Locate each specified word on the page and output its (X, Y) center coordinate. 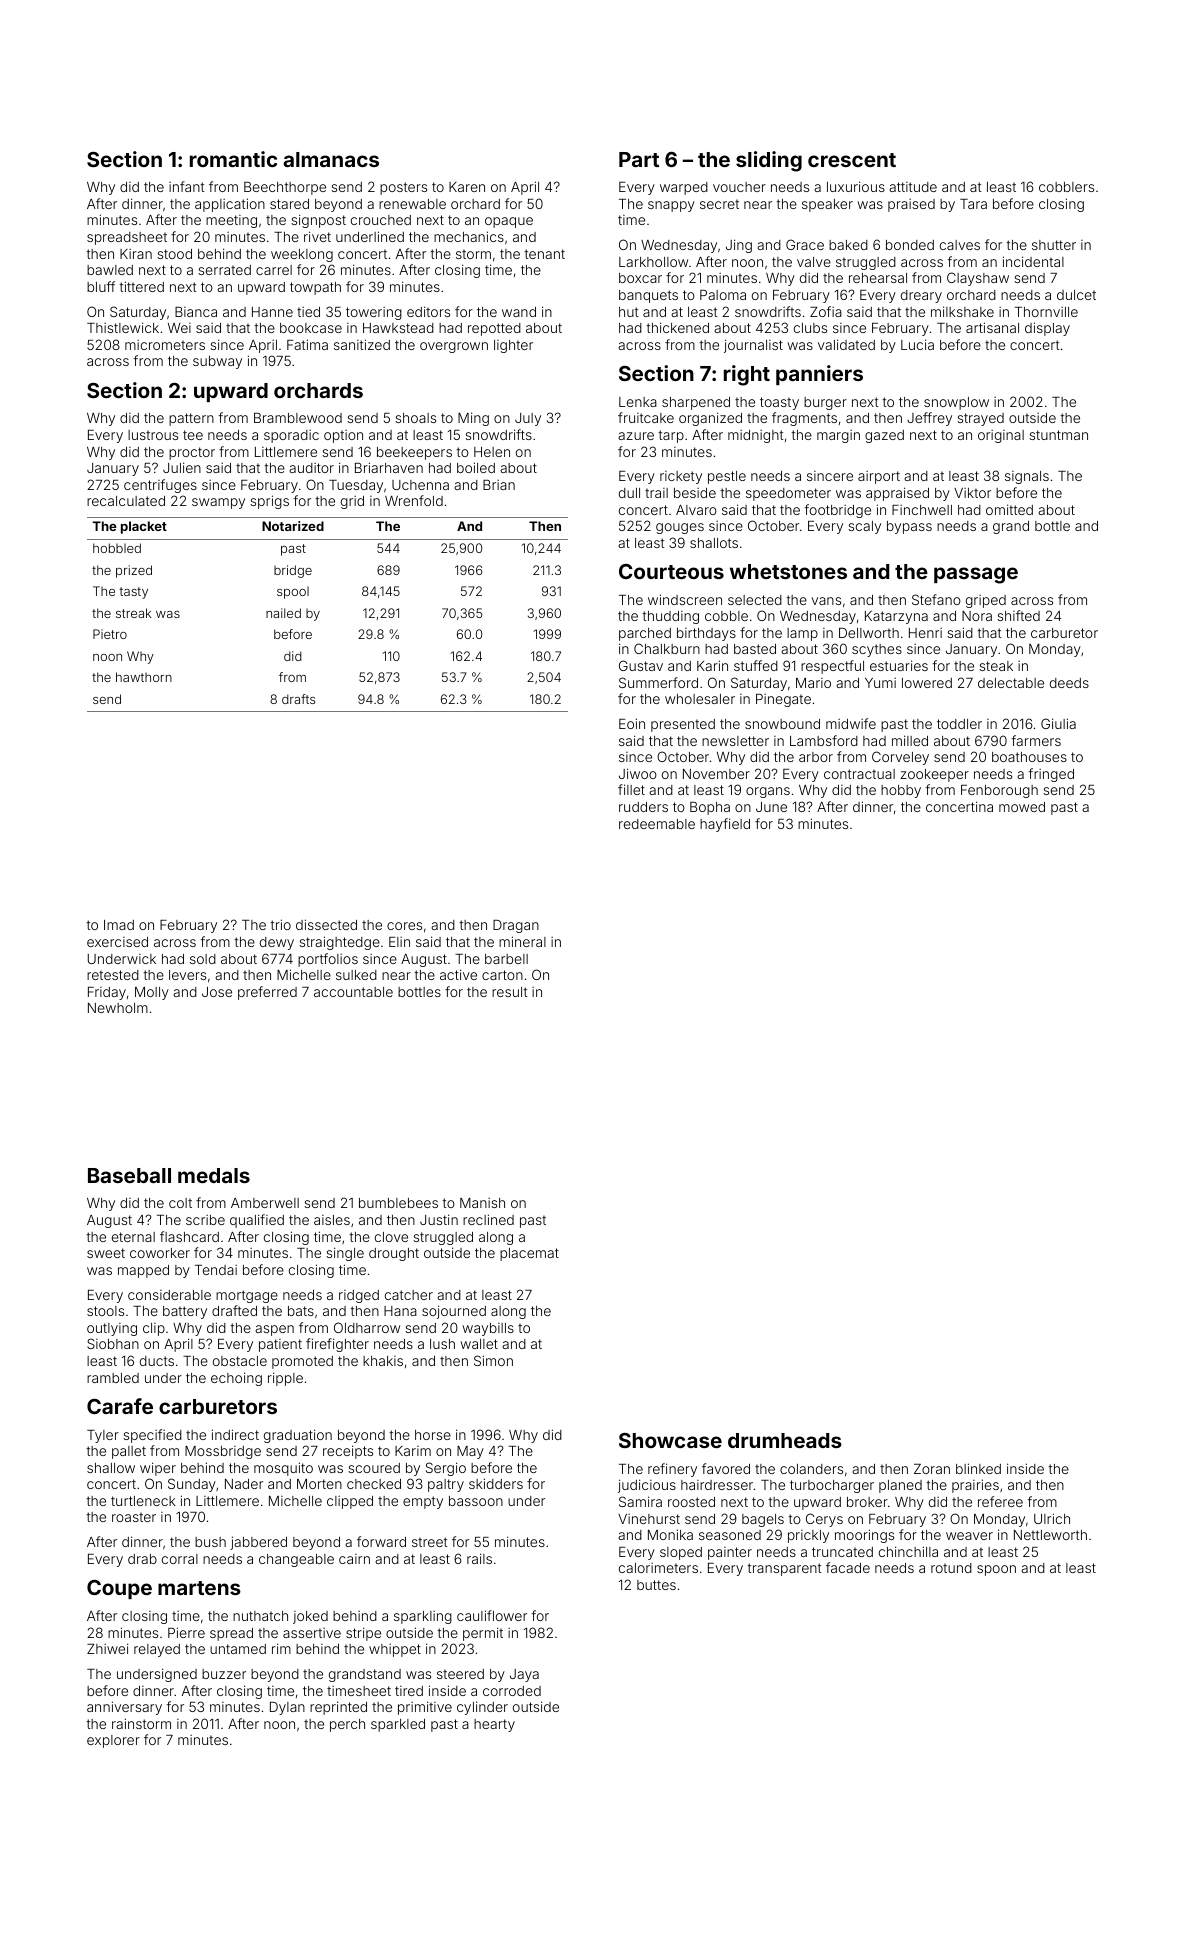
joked (310, 1617)
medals (214, 1175)
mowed (1022, 807)
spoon (996, 1570)
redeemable (657, 824)
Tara (973, 204)
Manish (482, 1203)
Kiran (136, 254)
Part (639, 159)
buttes (656, 1585)
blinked (978, 1468)
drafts (298, 699)
